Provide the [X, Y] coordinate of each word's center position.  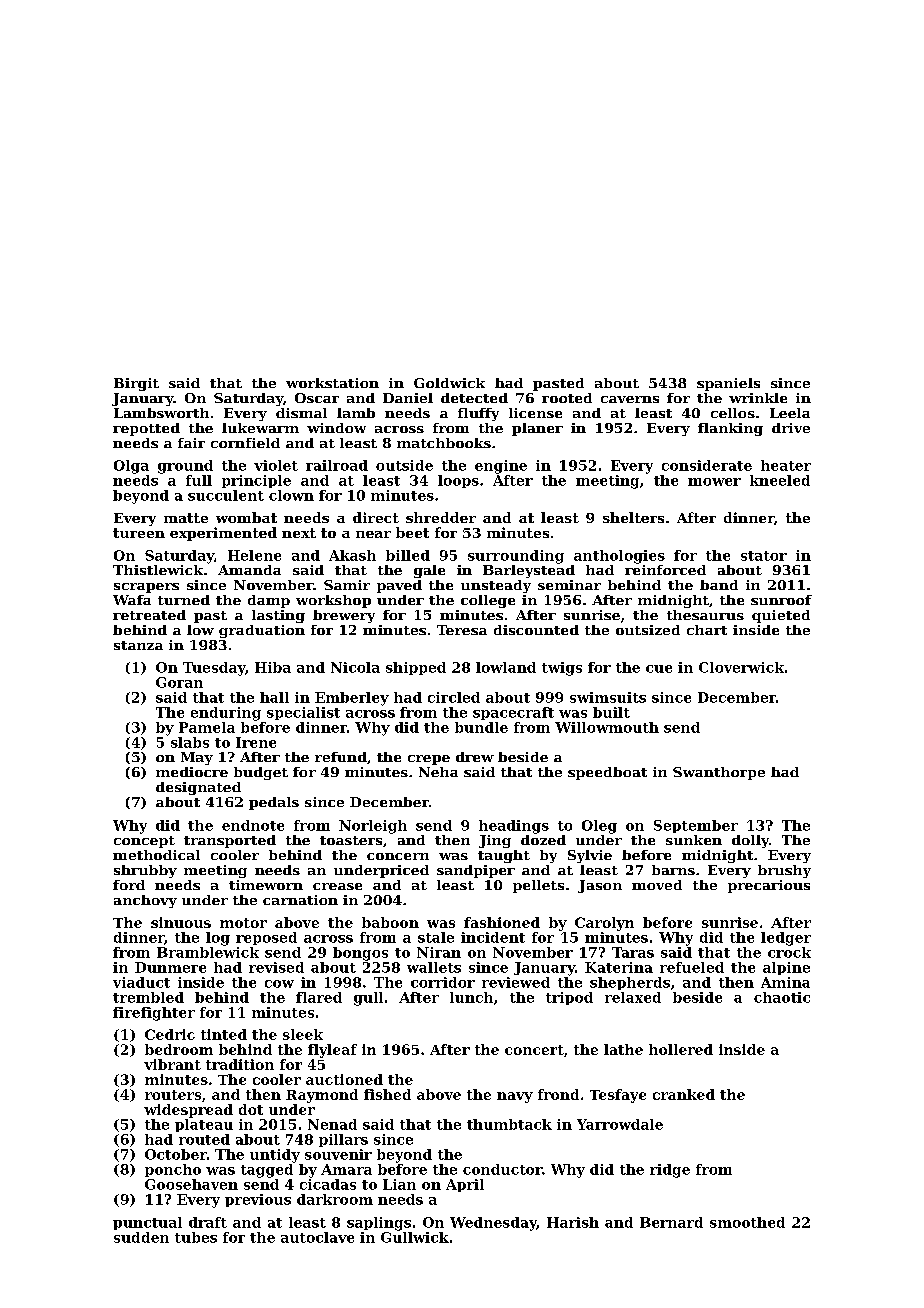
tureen [139, 533]
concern [398, 856]
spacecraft [513, 713]
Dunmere [170, 967]
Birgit [136, 384]
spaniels [728, 384]
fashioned [502, 922]
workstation [332, 383]
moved [657, 885]
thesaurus [705, 615]
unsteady [496, 586]
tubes [196, 1237]
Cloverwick [741, 667]
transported [230, 841]
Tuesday [214, 669]
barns [673, 870]
